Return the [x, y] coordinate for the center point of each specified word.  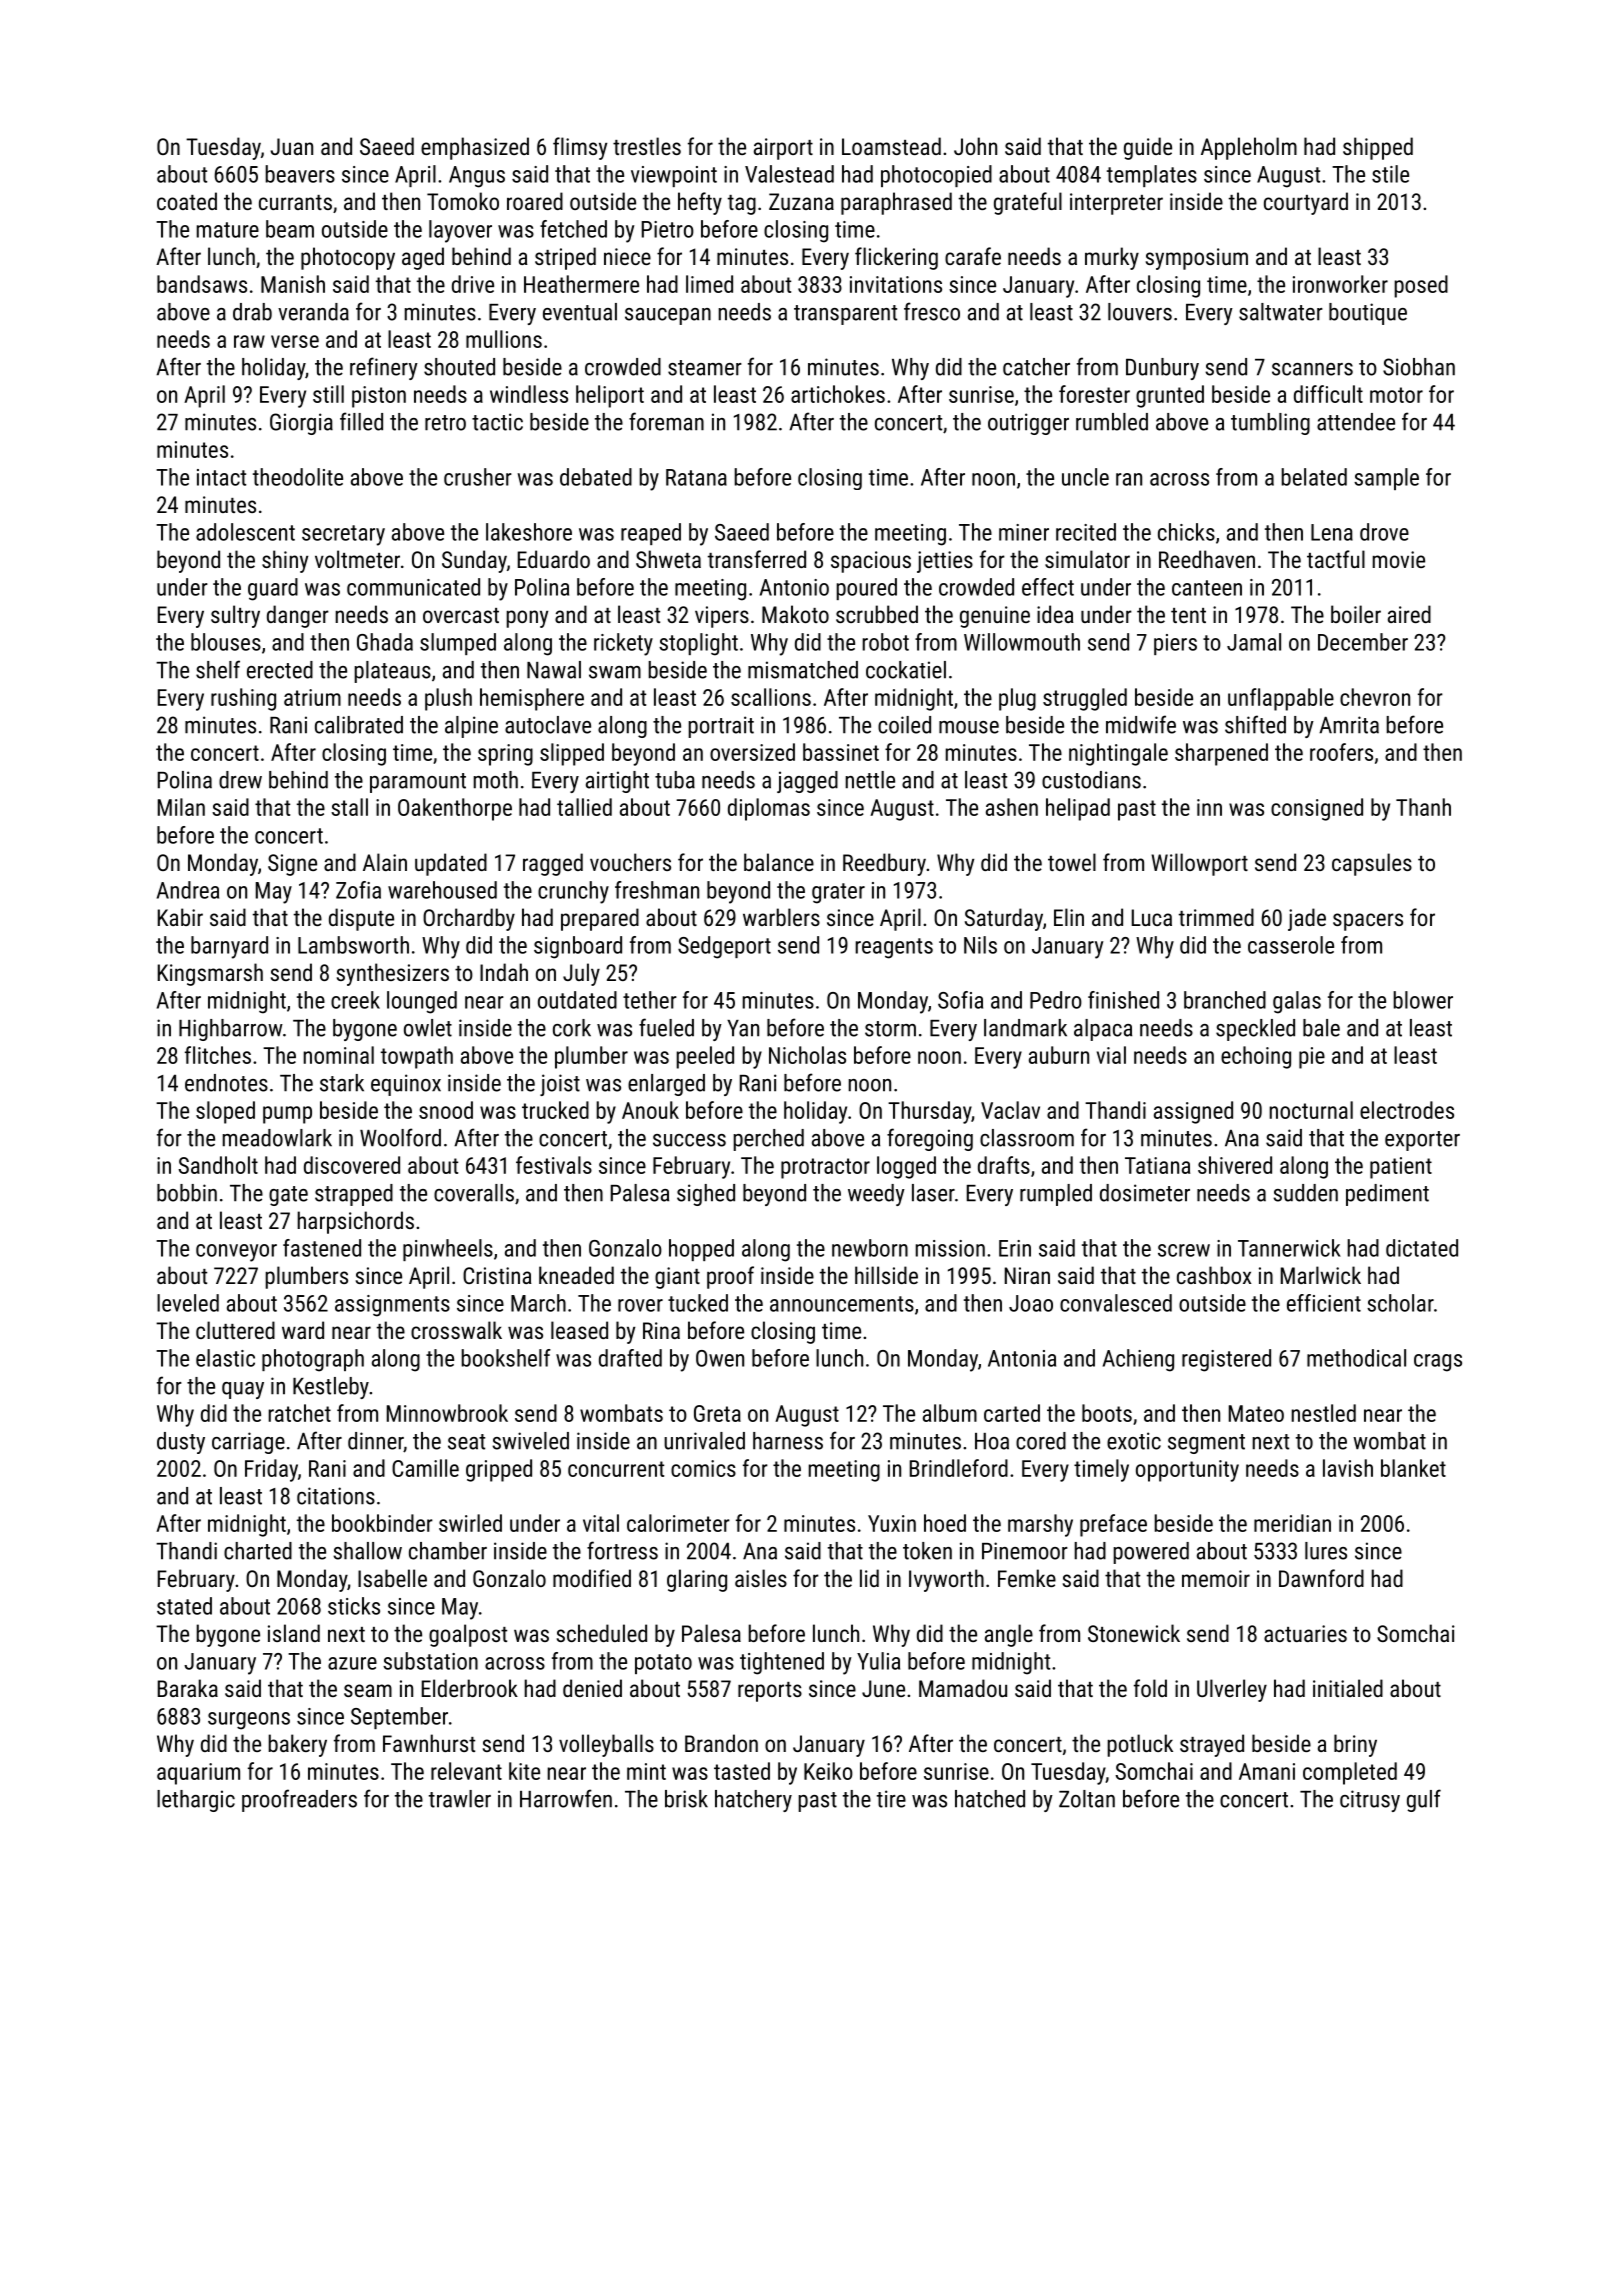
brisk [686, 1799]
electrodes [1407, 1110]
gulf [1424, 1800]
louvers [1140, 312]
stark [342, 1083]
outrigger [1028, 424]
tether [650, 1000]
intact [221, 477]
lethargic [196, 1801]
